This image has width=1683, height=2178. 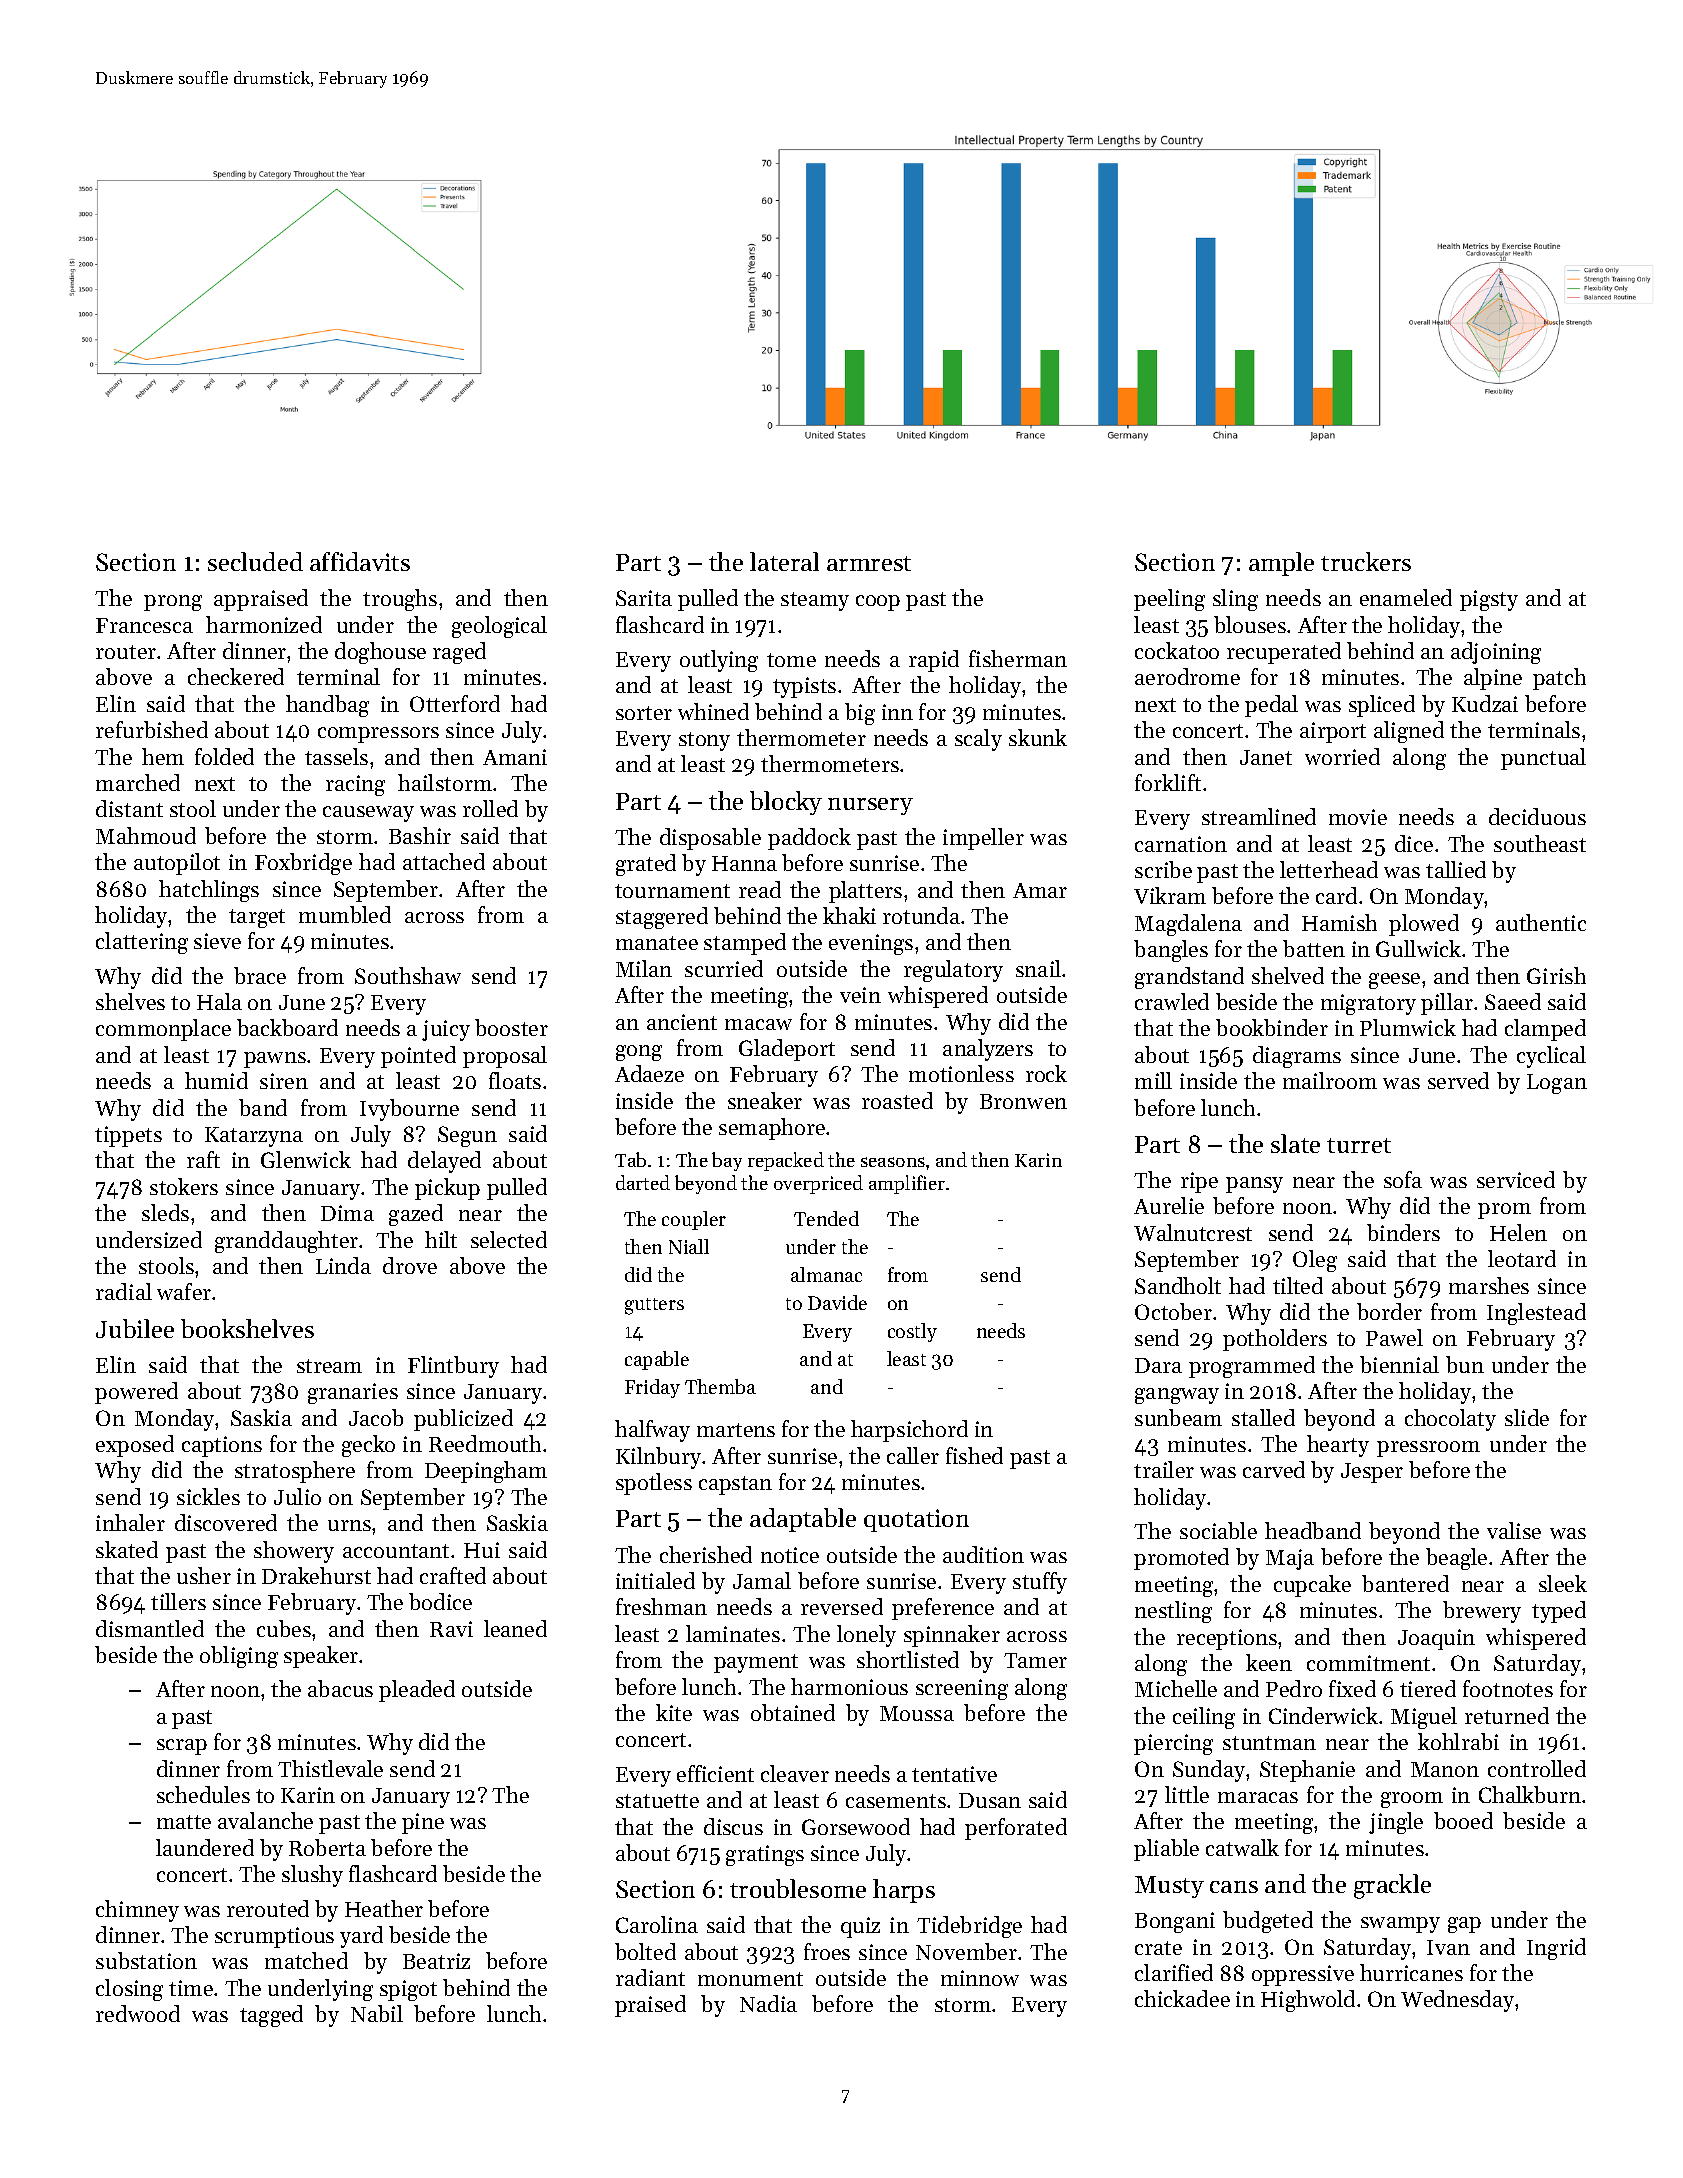 I want to click on powered, so click(x=136, y=1393).
